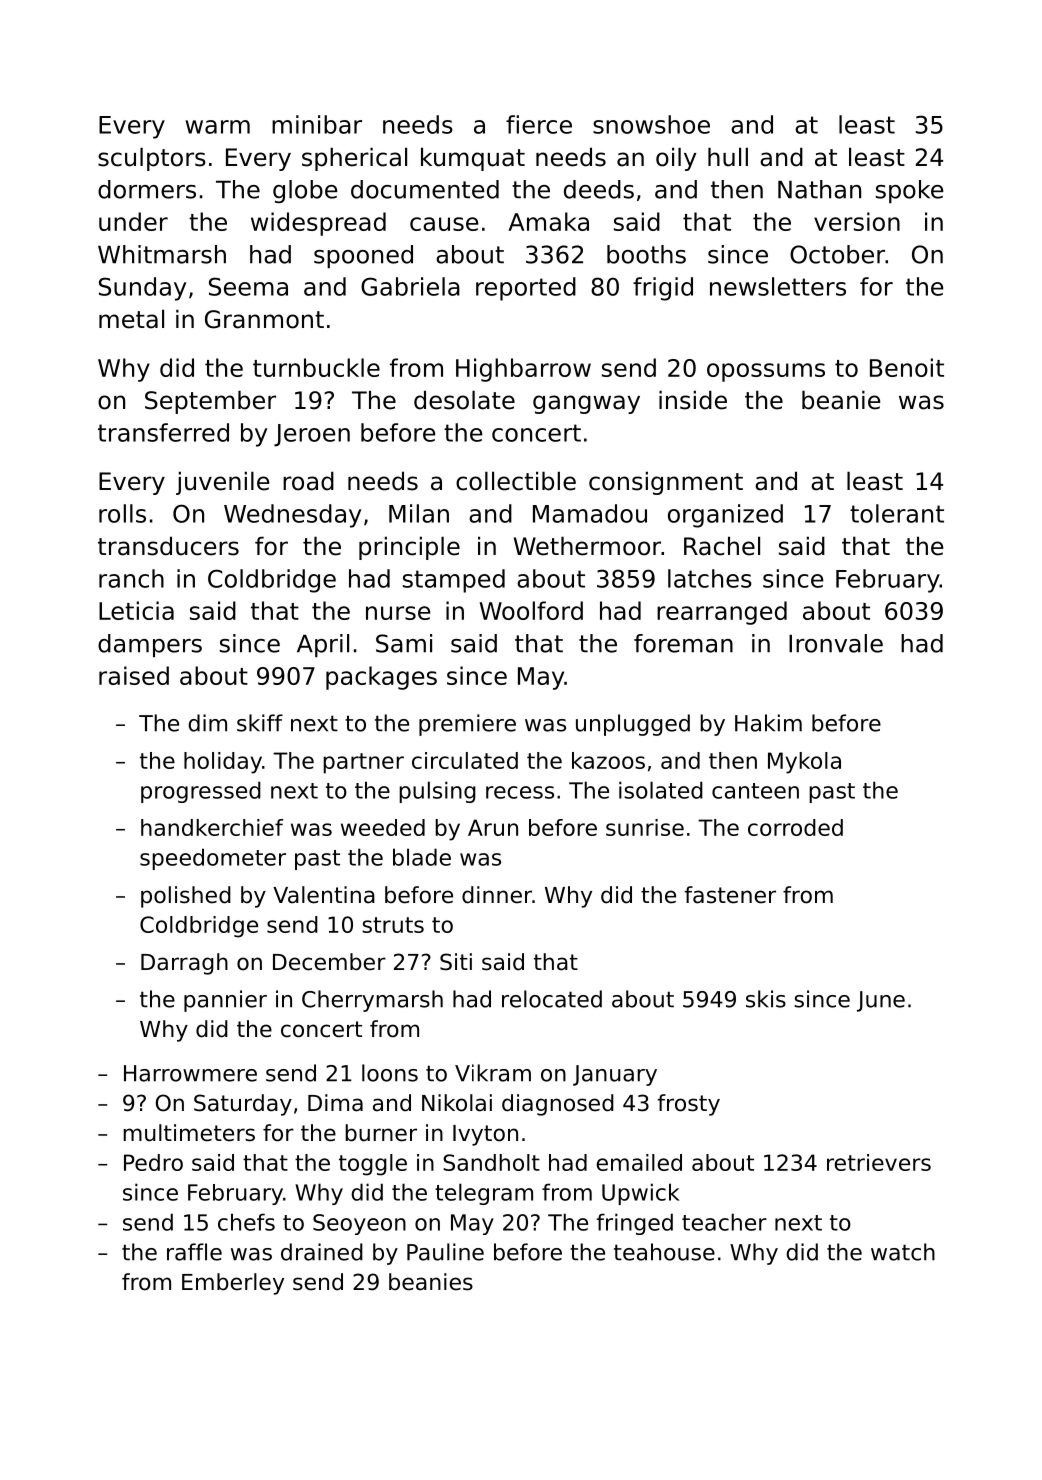  I want to click on polished, so click(186, 897).
